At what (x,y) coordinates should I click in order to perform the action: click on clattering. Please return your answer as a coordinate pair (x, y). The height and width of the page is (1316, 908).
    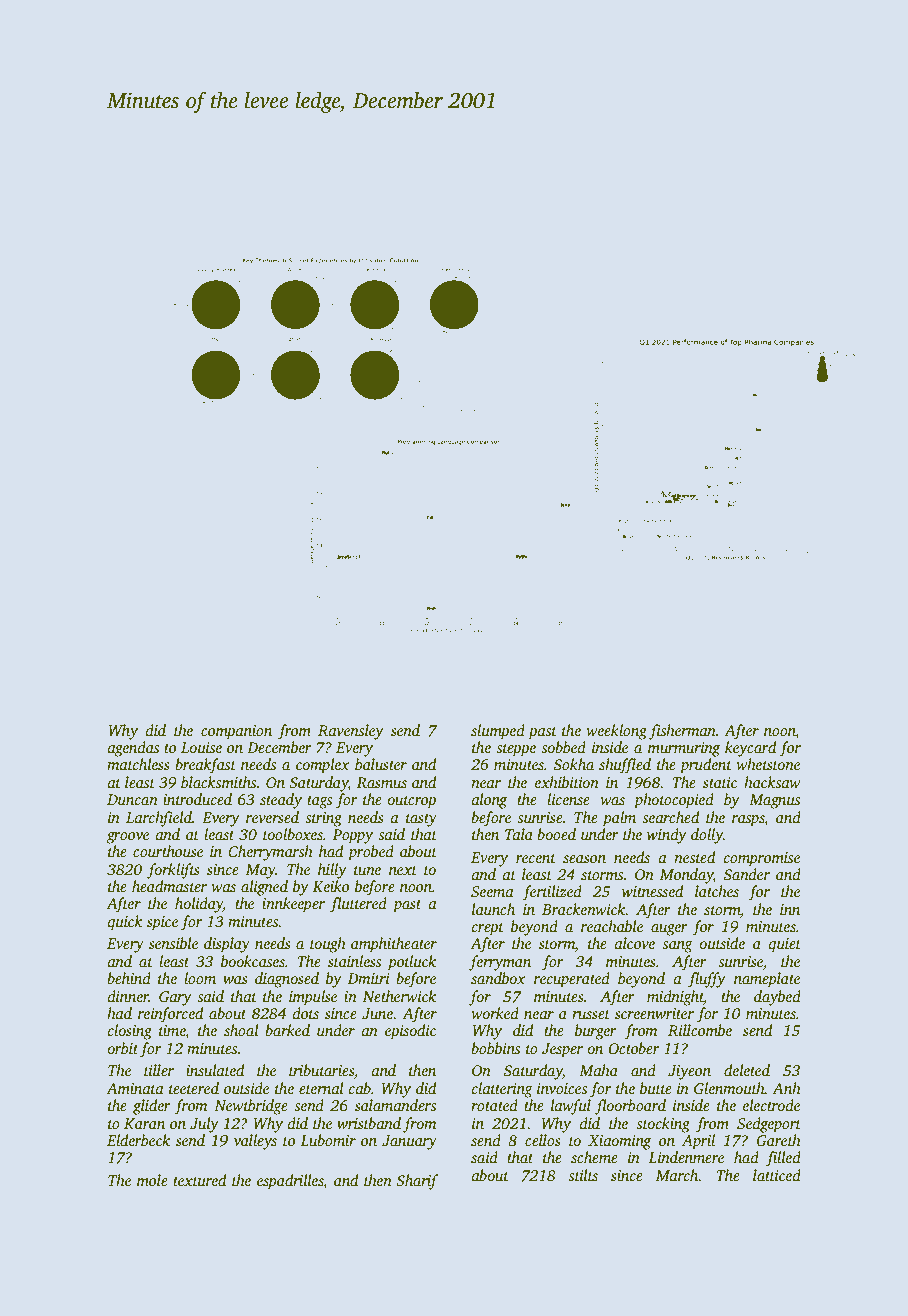
    Looking at the image, I should click on (502, 1090).
